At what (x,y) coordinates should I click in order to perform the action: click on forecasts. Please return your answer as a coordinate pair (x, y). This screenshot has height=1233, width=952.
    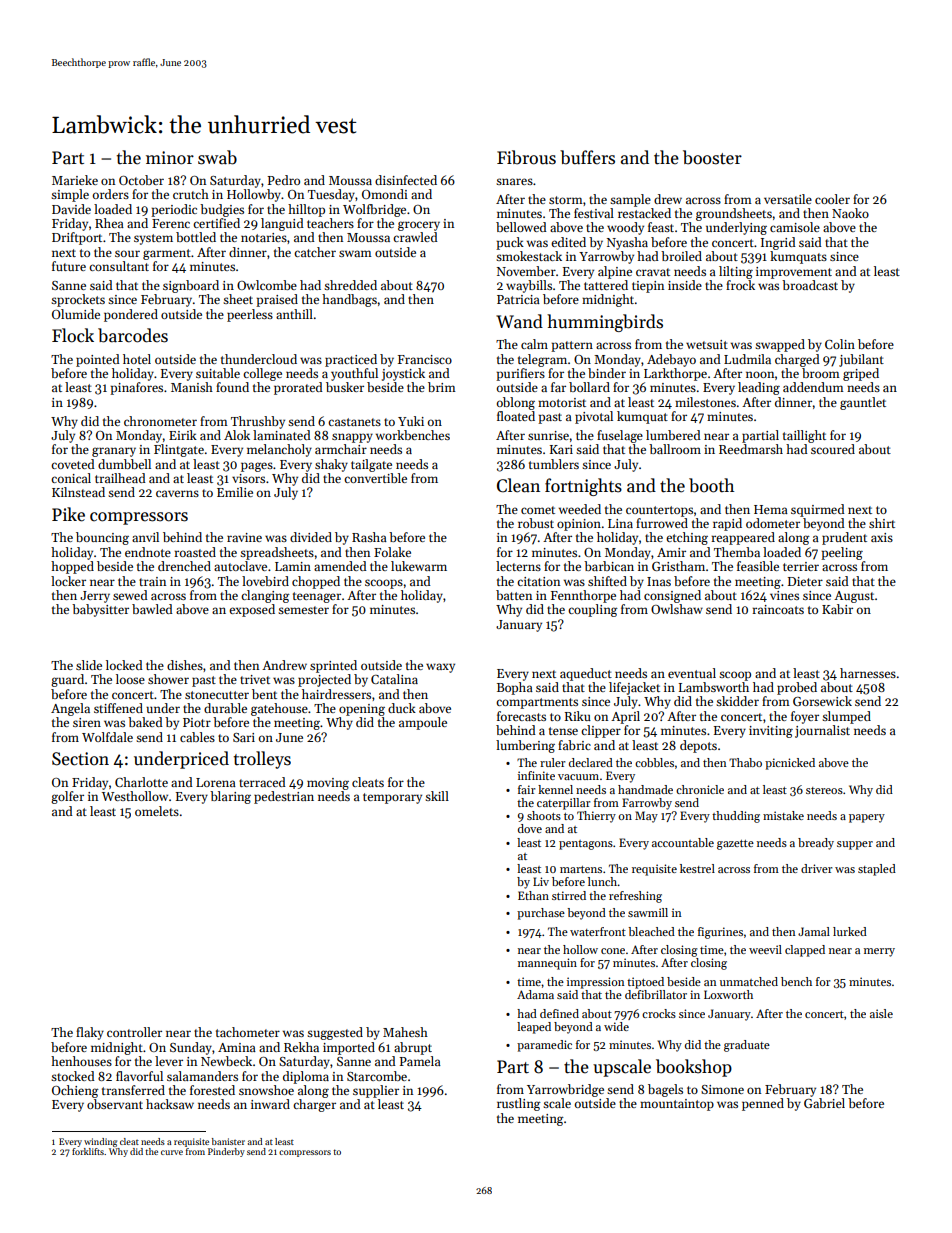
    Looking at the image, I should click on (521, 716).
